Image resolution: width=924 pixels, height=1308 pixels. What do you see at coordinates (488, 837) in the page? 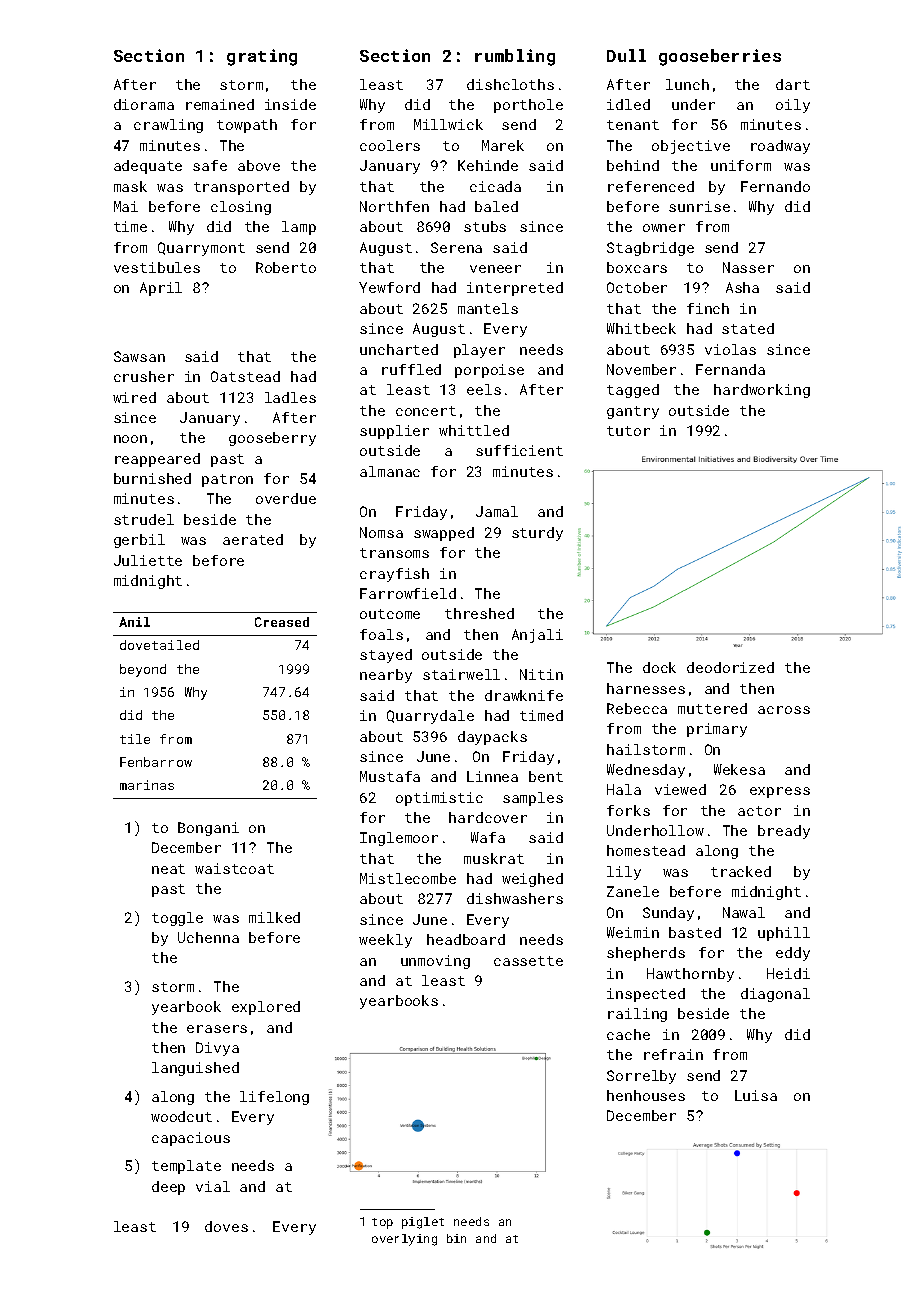
I see `Wafa` at bounding box center [488, 837].
